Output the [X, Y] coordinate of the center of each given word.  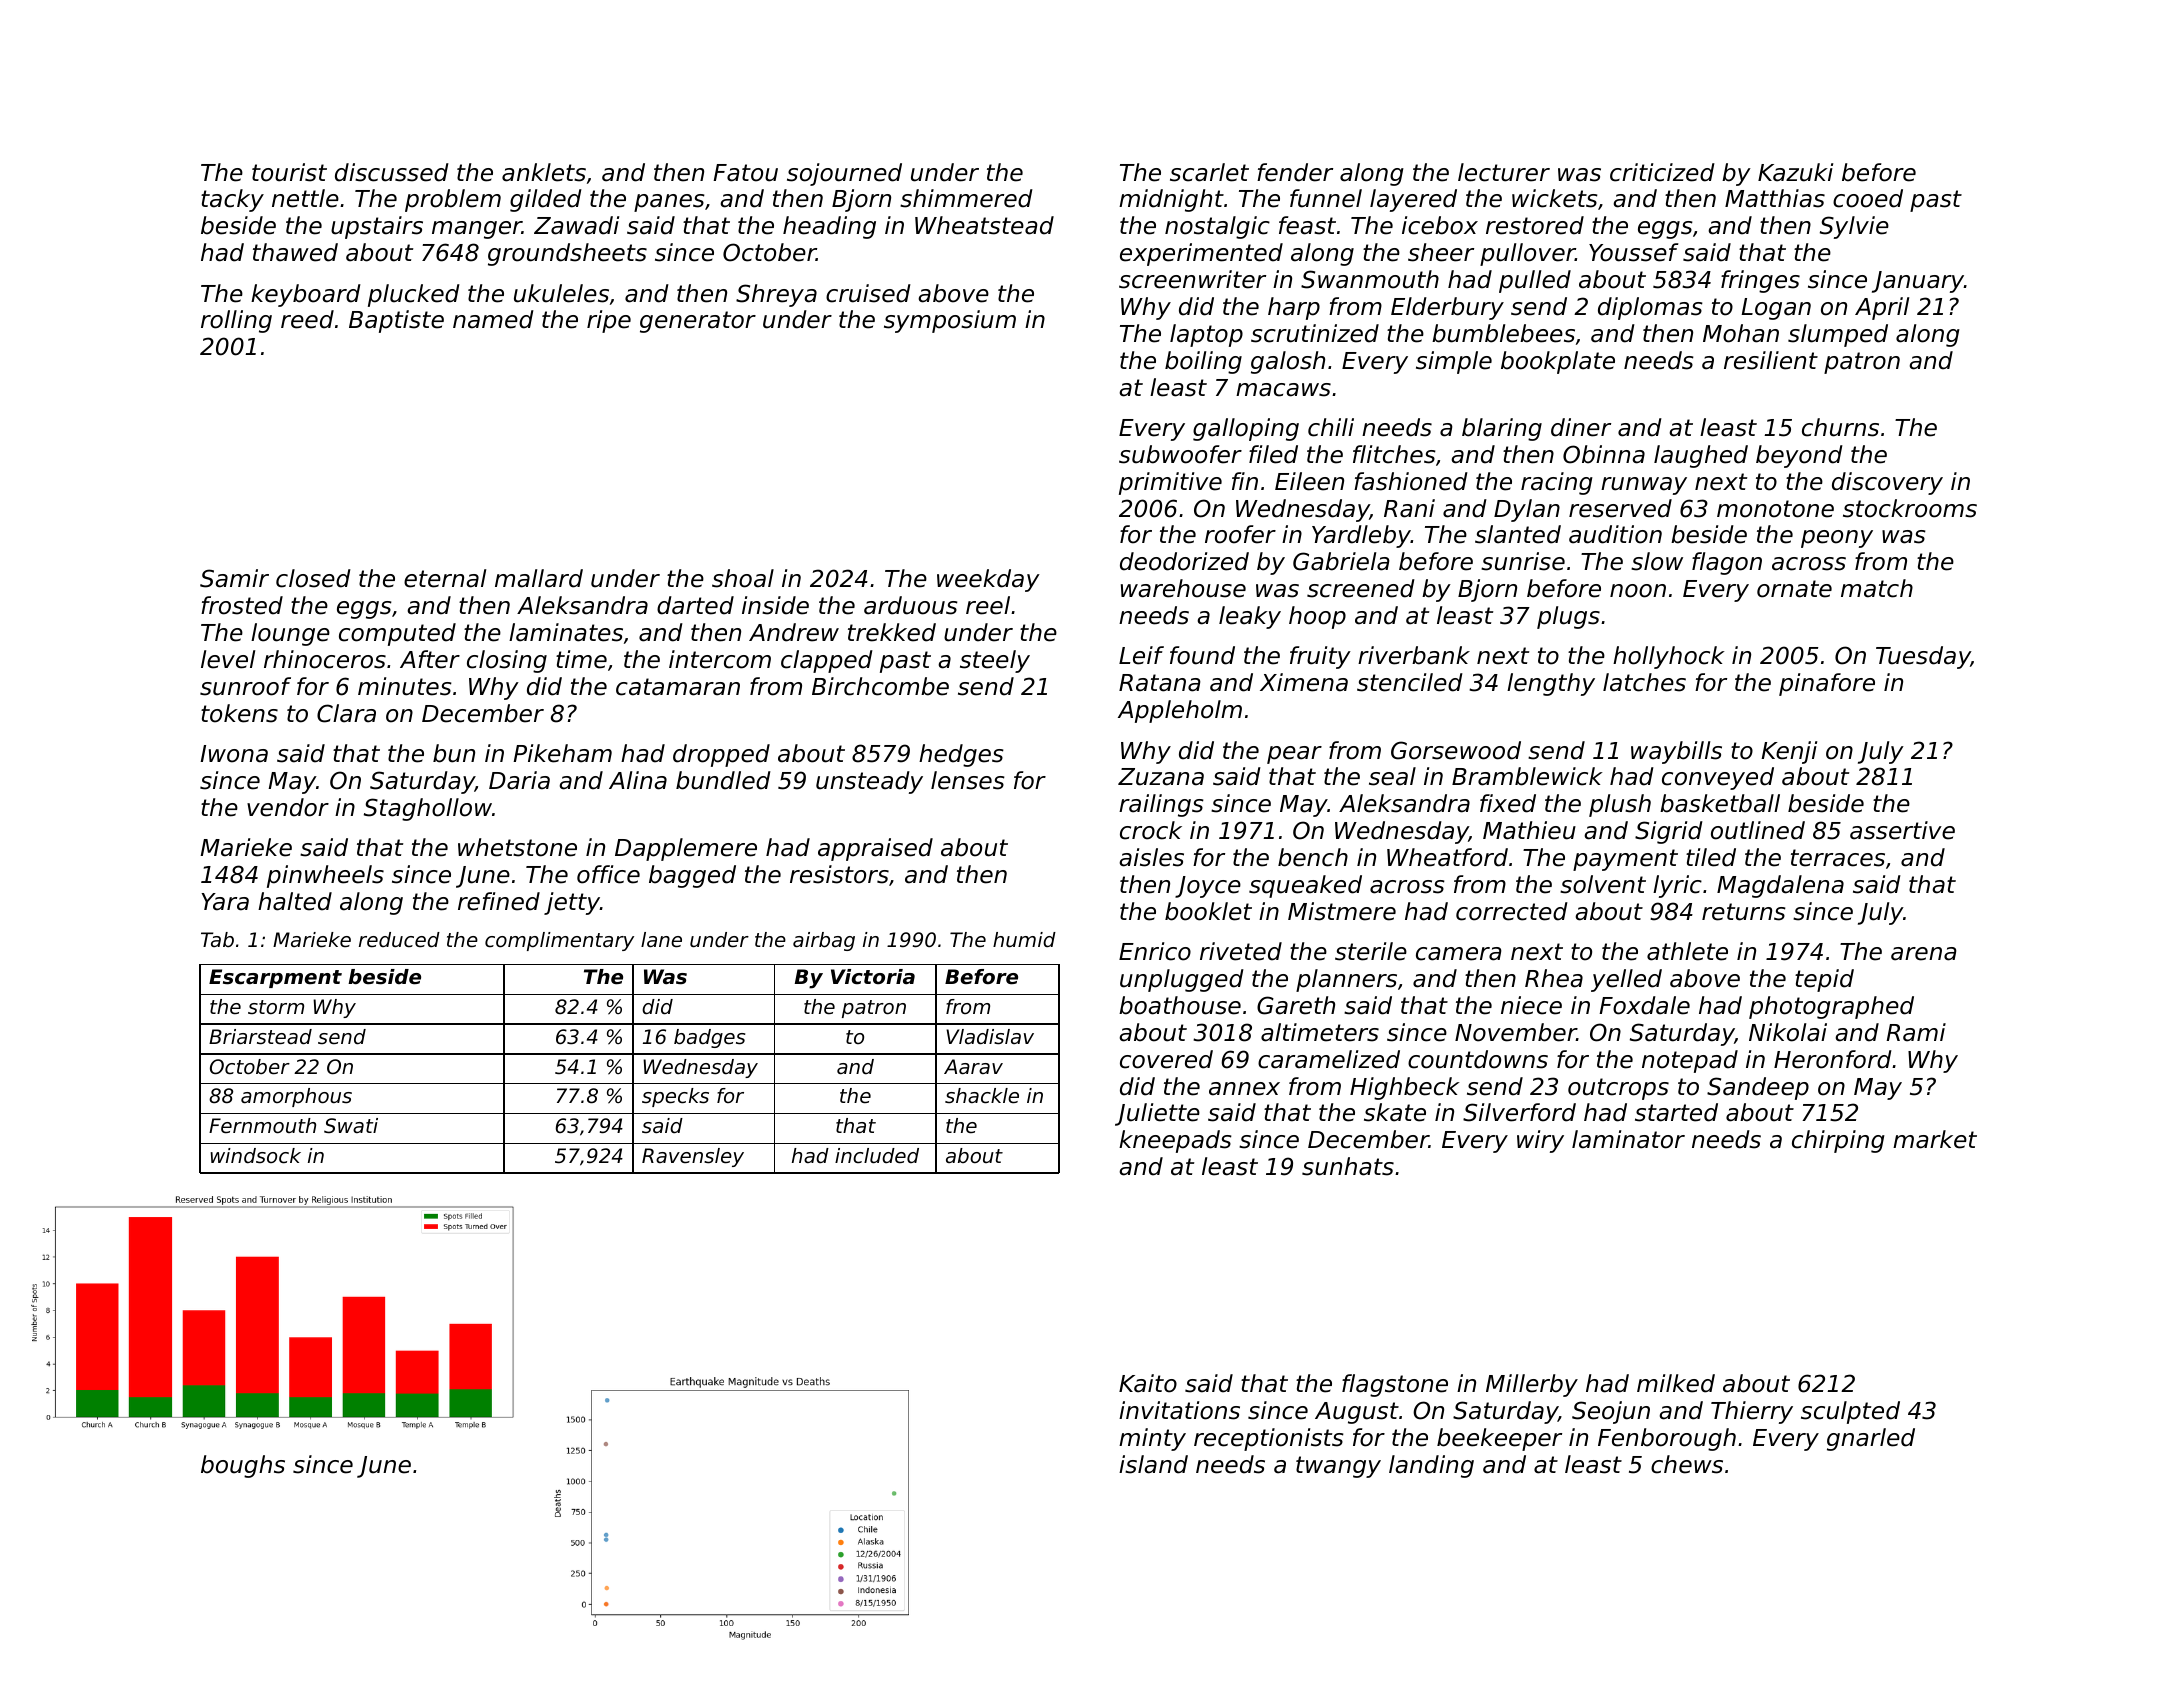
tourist [289, 172]
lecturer [1504, 172]
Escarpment [275, 978]
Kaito [1148, 1383]
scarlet [1209, 172]
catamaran [678, 687]
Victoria [873, 977]
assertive [1902, 830]
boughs [243, 1466]
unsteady [869, 782]
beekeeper [1499, 1439]
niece [1531, 1005]
